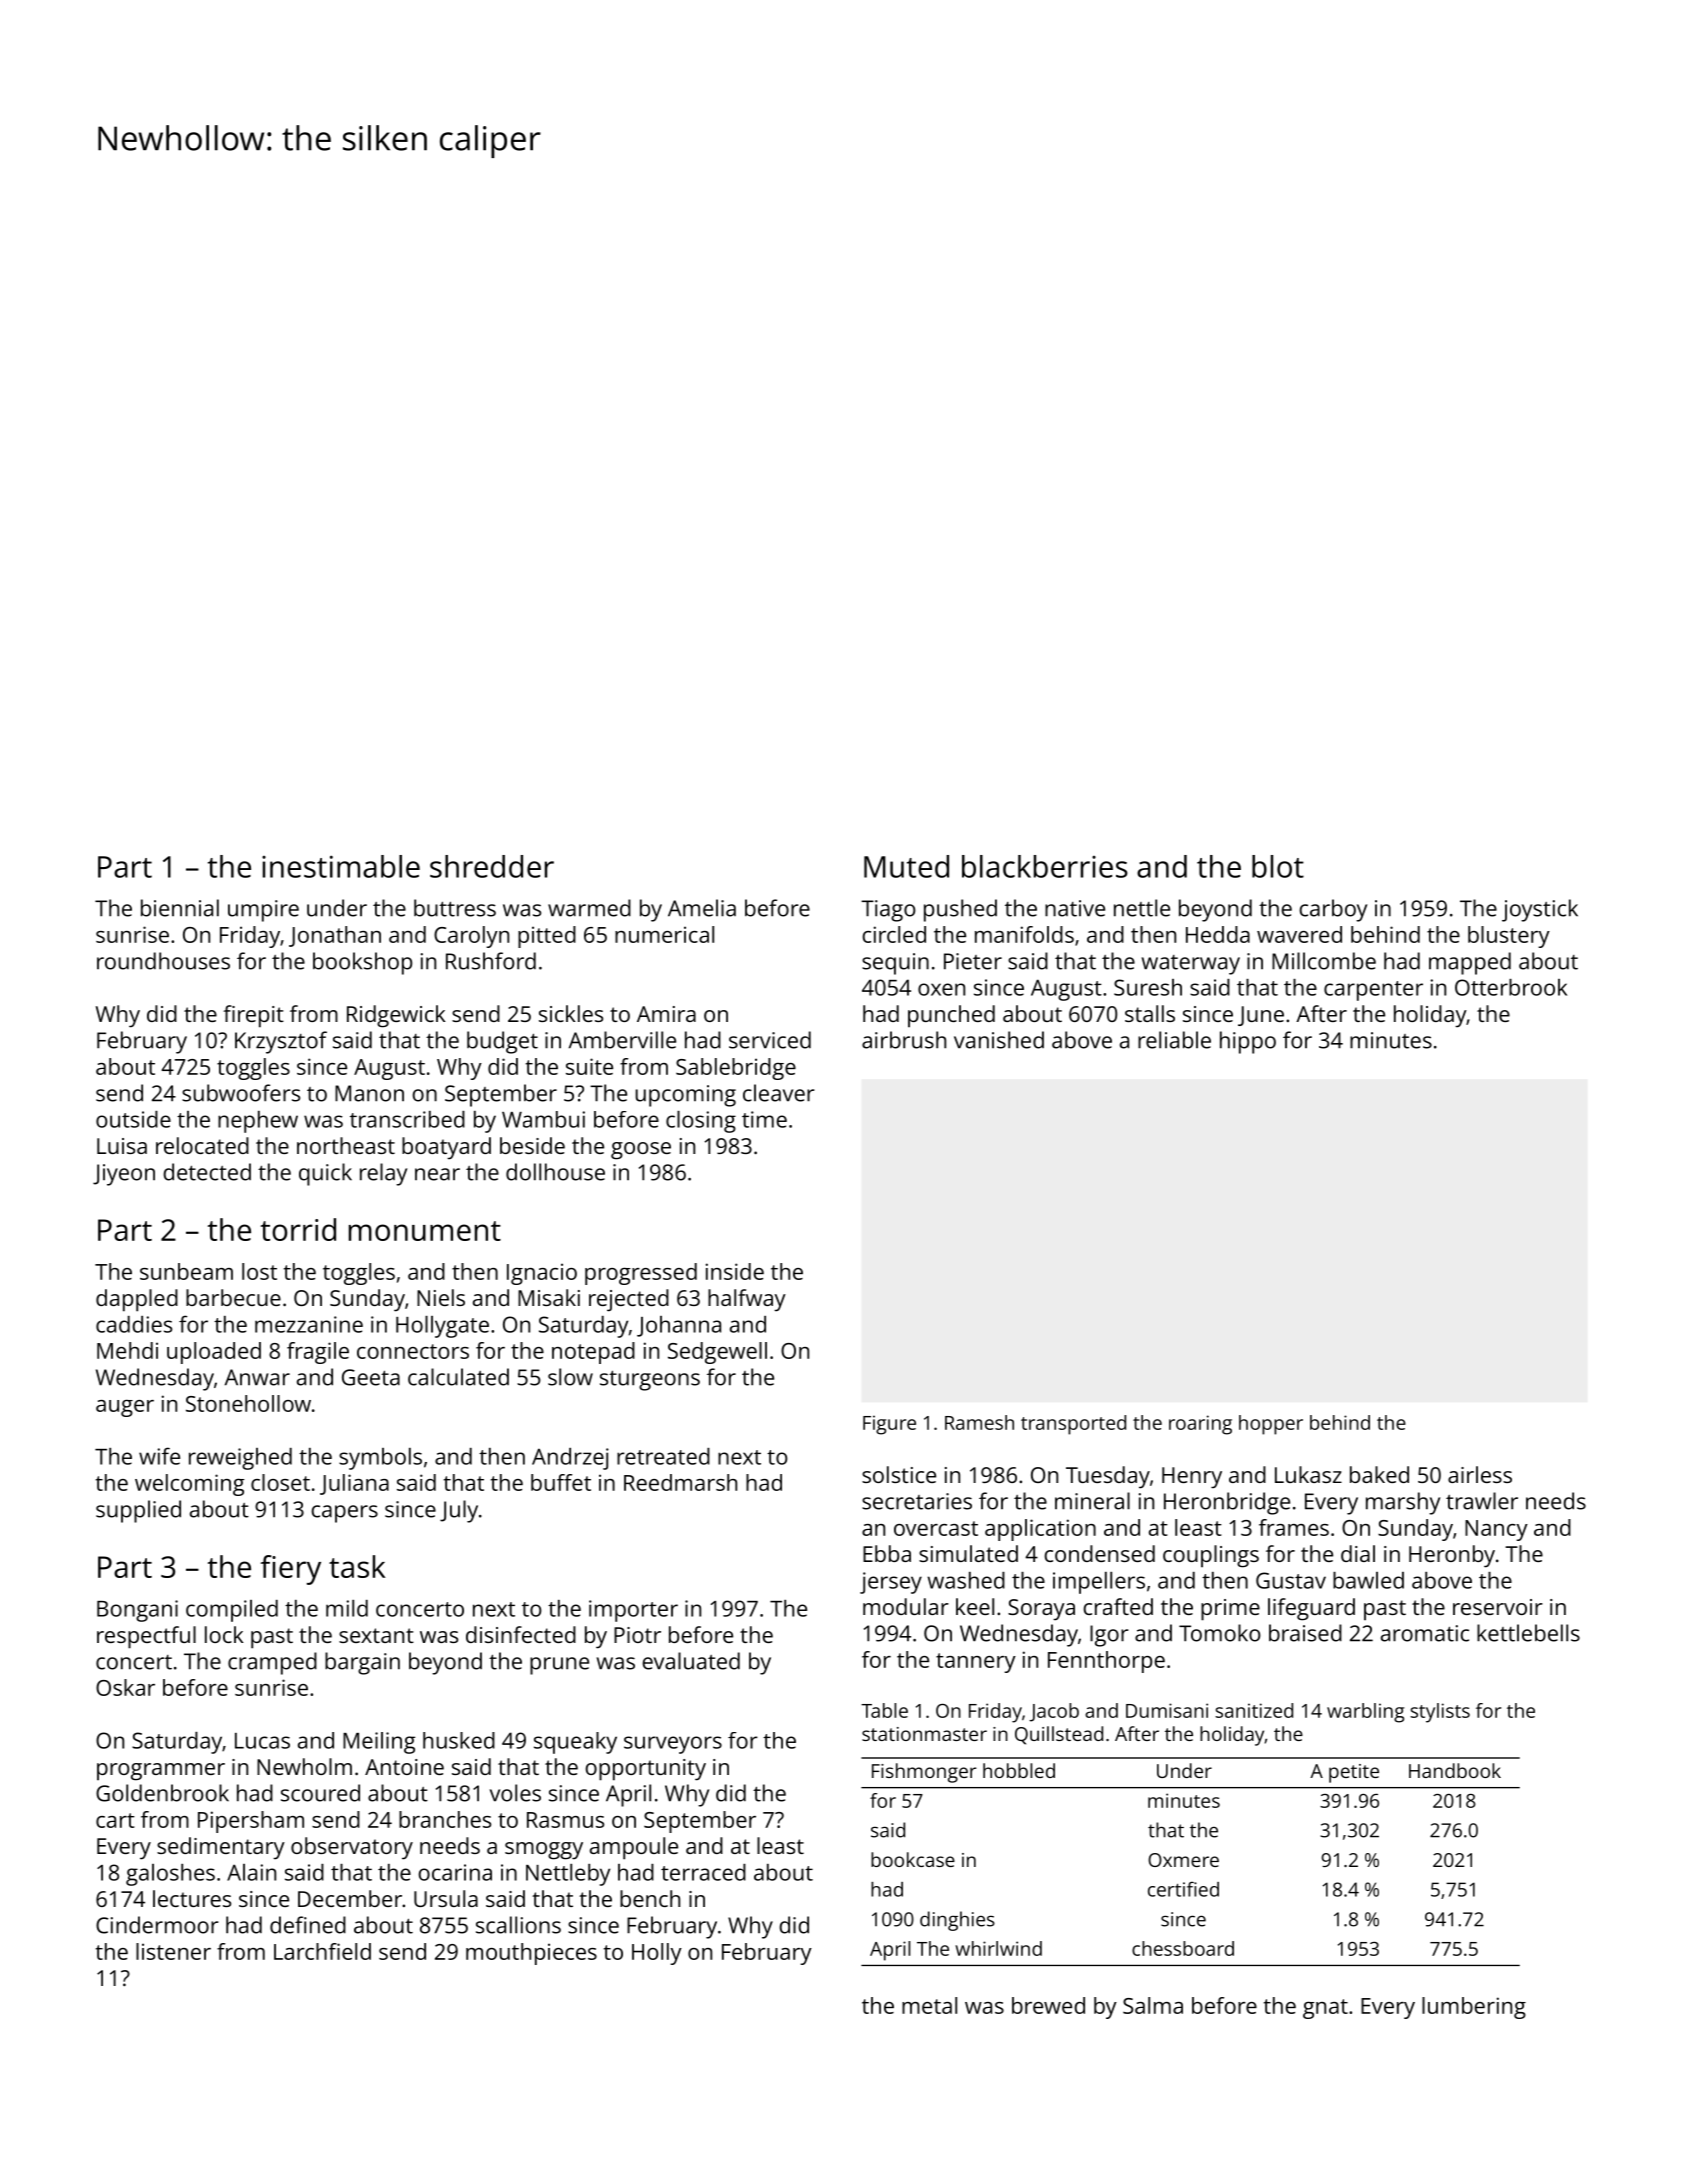  What do you see at coordinates (173, 1951) in the screenshot?
I see `listener` at bounding box center [173, 1951].
